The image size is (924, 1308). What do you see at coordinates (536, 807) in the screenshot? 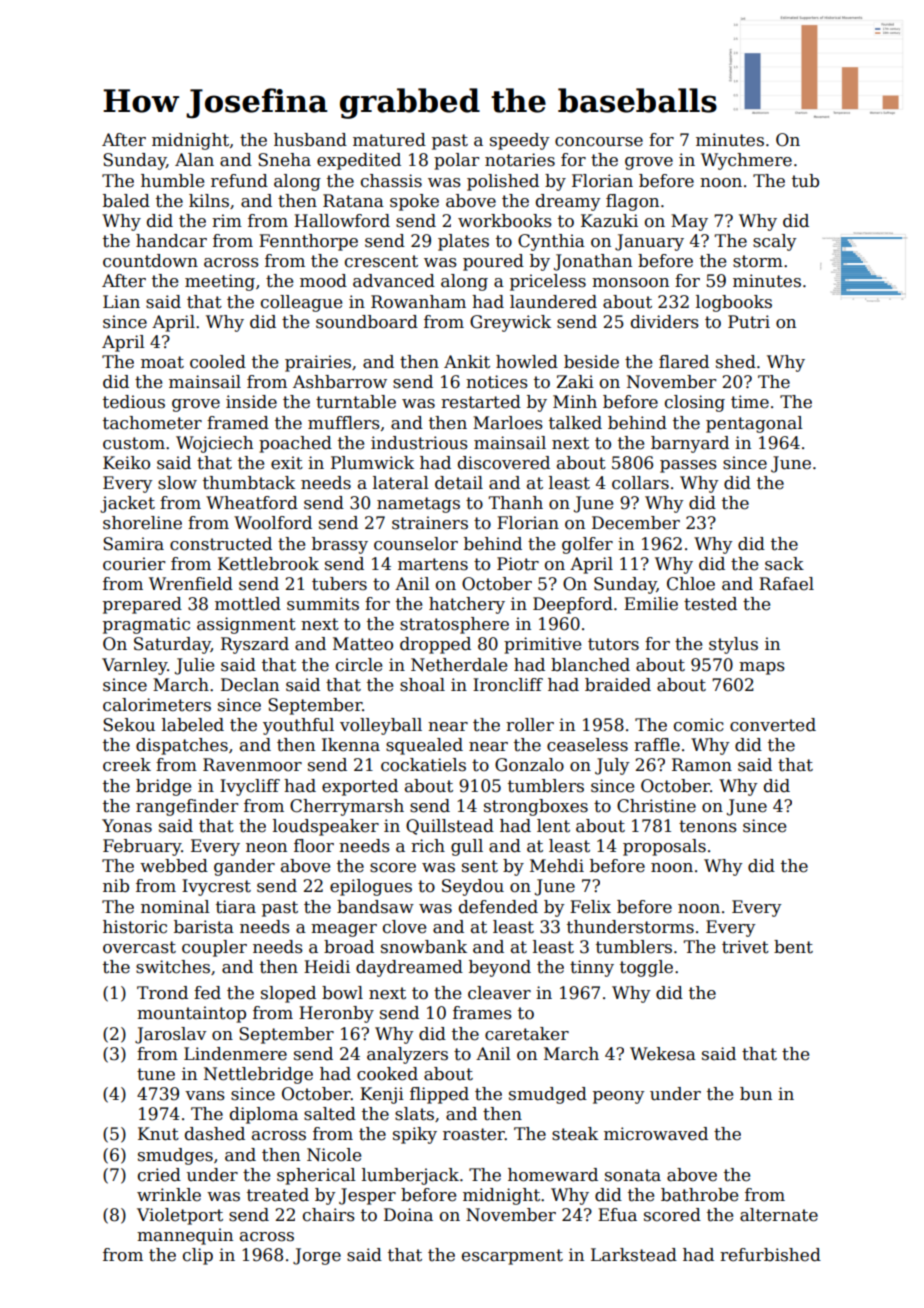
I see `strongboxes` at bounding box center [536, 807].
